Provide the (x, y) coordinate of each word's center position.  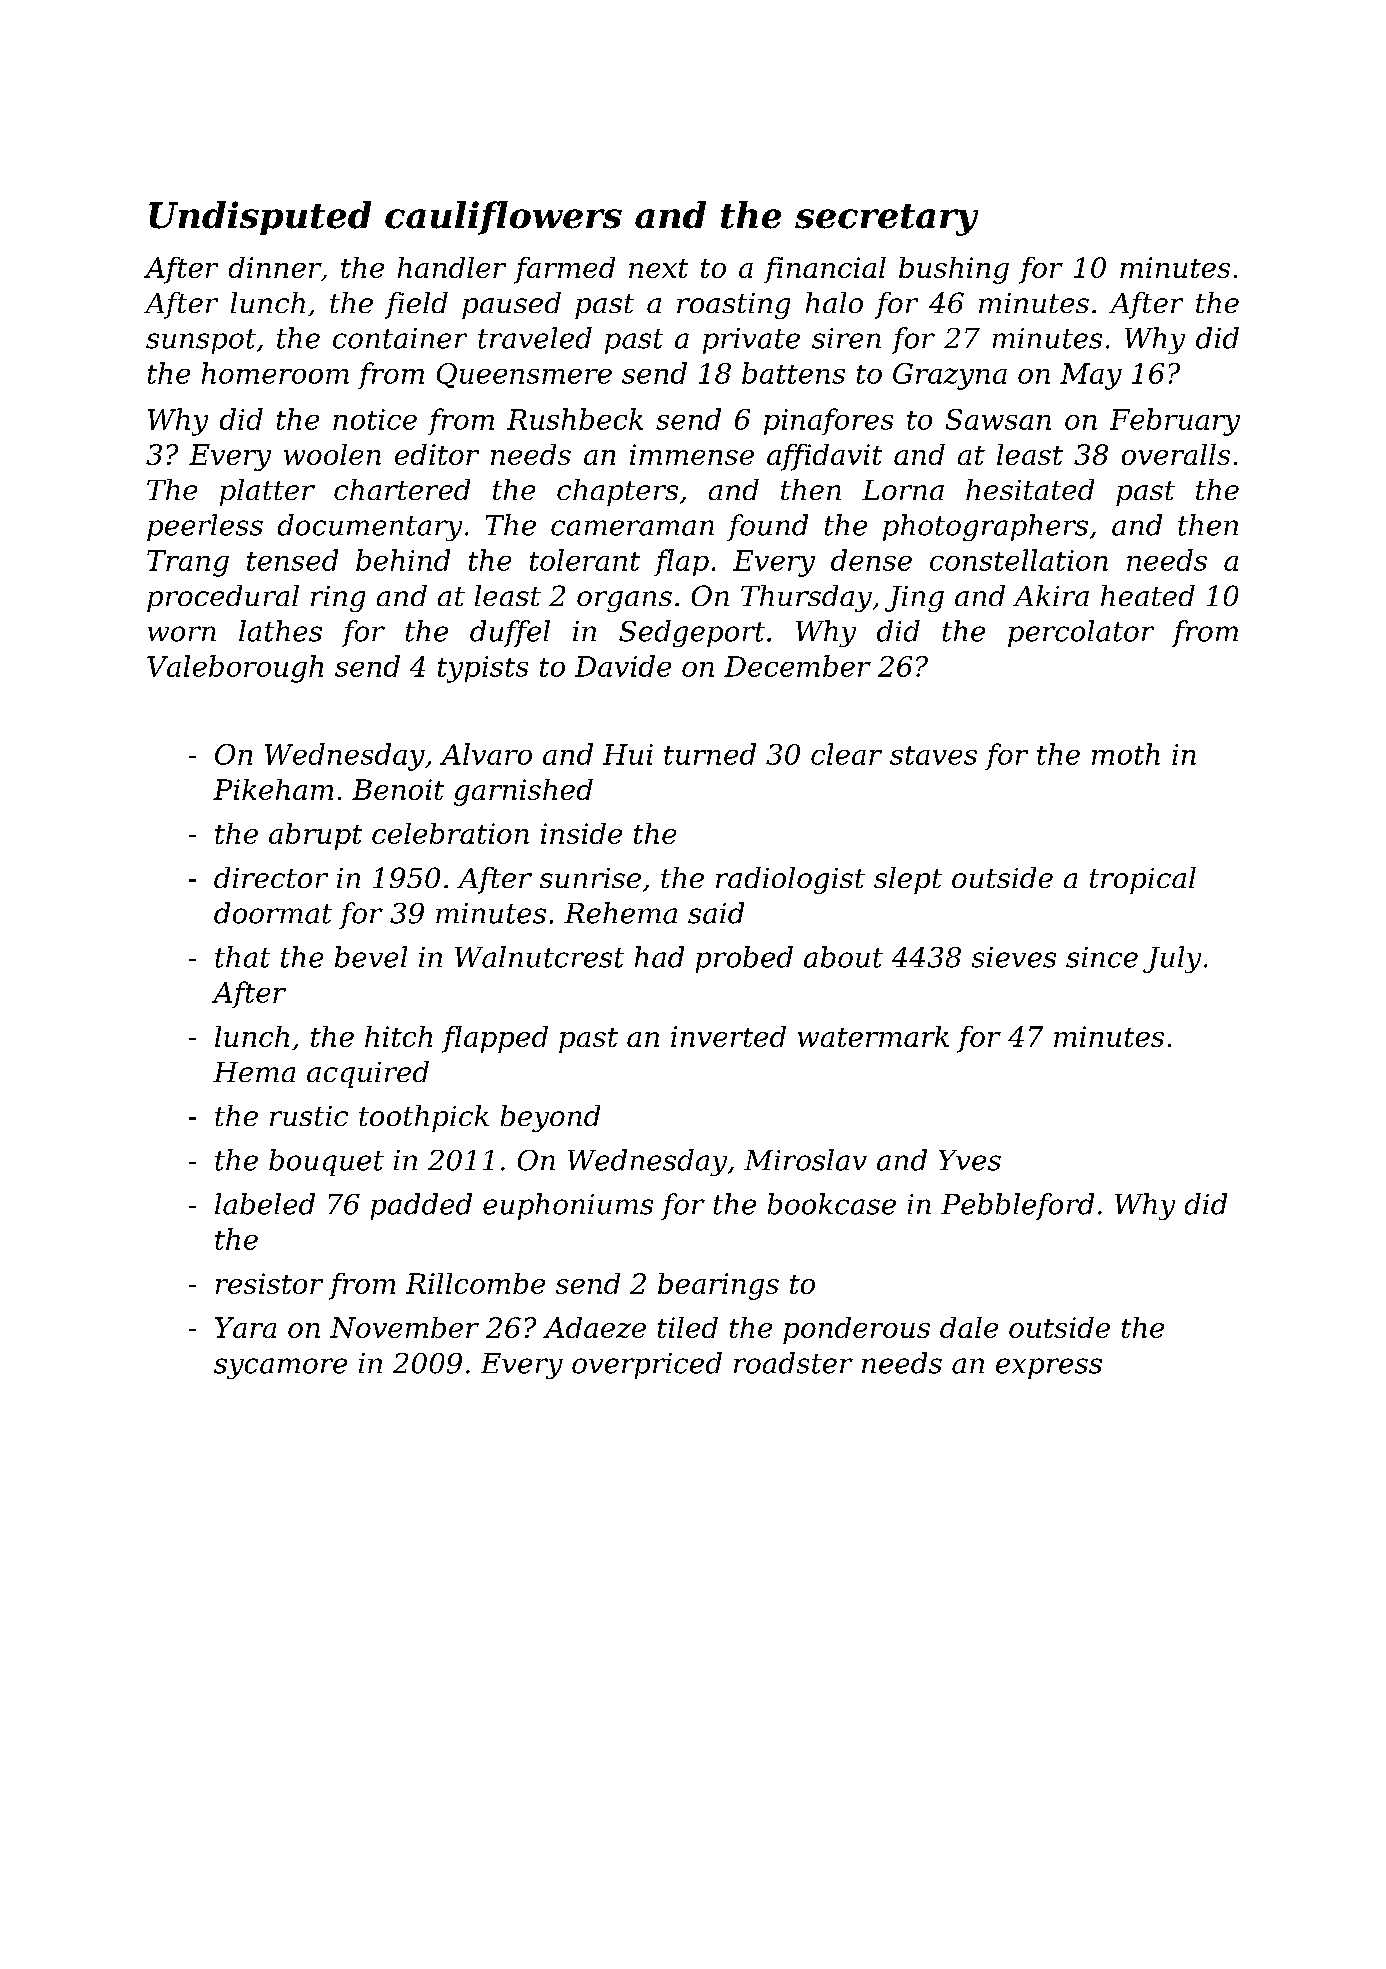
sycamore (280, 1368)
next (658, 268)
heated (1148, 595)
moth (1126, 754)
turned (710, 754)
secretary (886, 220)
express (1049, 1368)
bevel (371, 957)
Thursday (806, 598)
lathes (280, 631)
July (1172, 959)
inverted (728, 1036)
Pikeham (273, 789)
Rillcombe (475, 1283)
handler (452, 267)
